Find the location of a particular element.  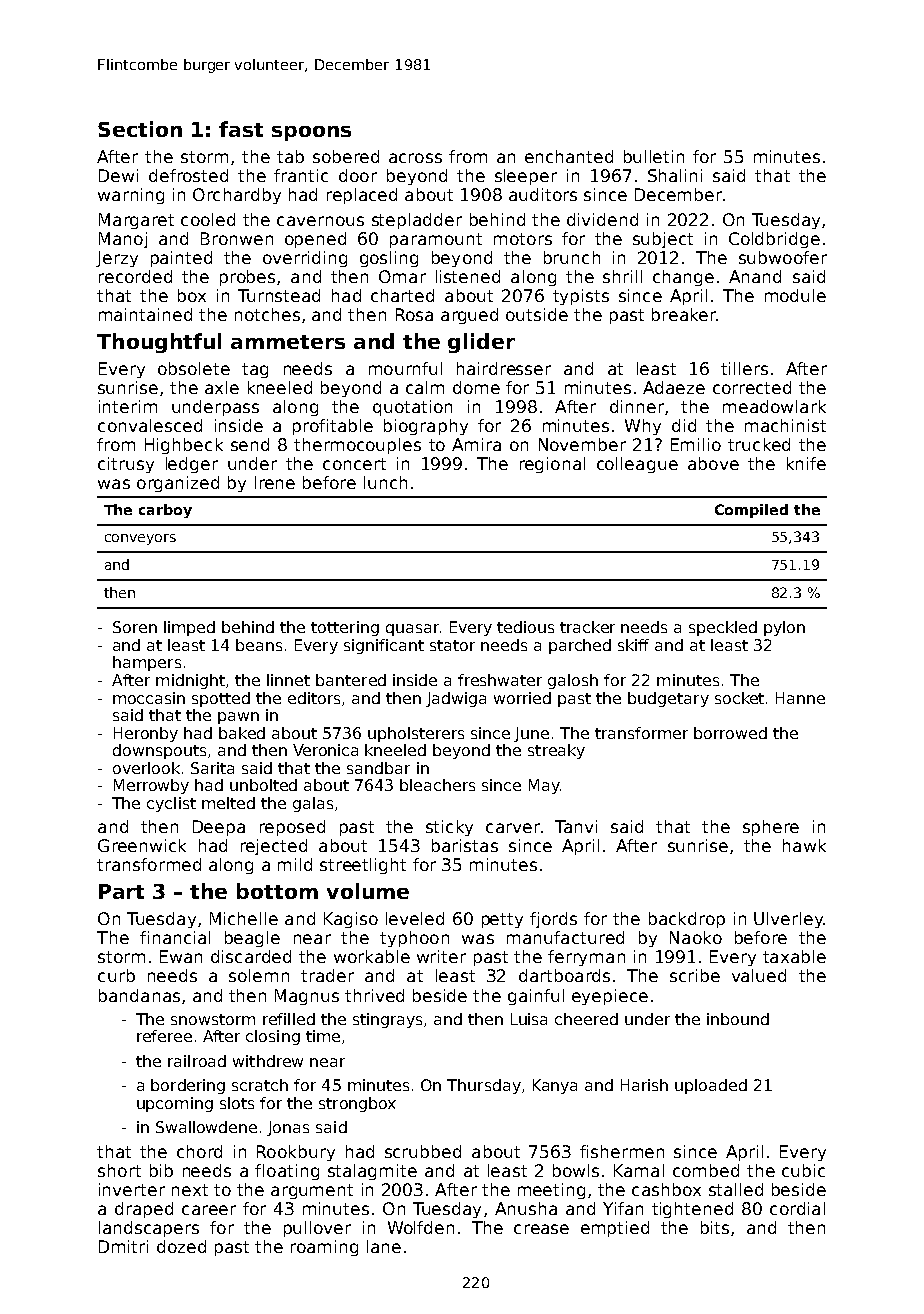

bottom is located at coordinates (277, 891).
